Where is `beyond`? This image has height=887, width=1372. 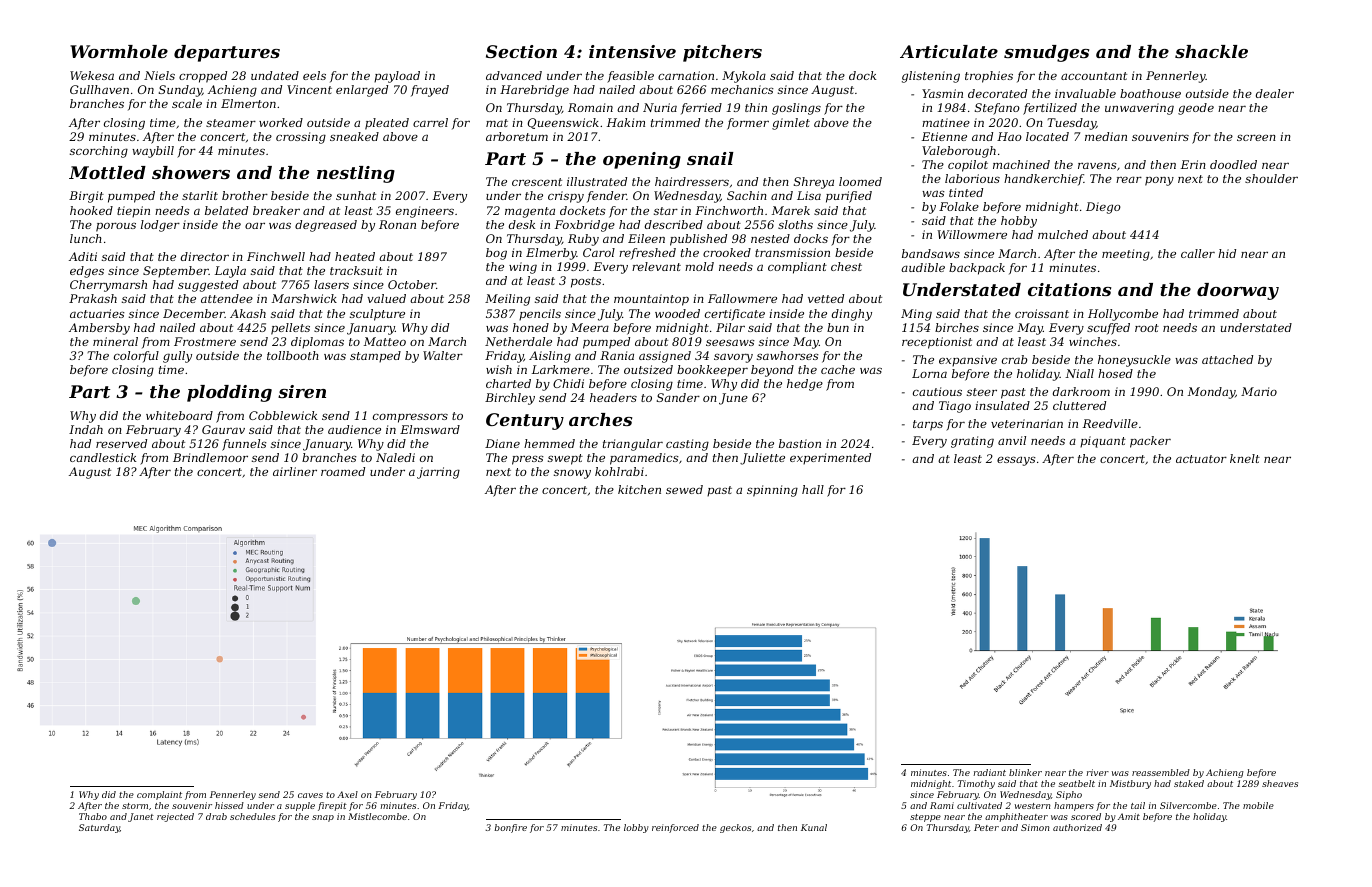
beyond is located at coordinates (772, 371).
